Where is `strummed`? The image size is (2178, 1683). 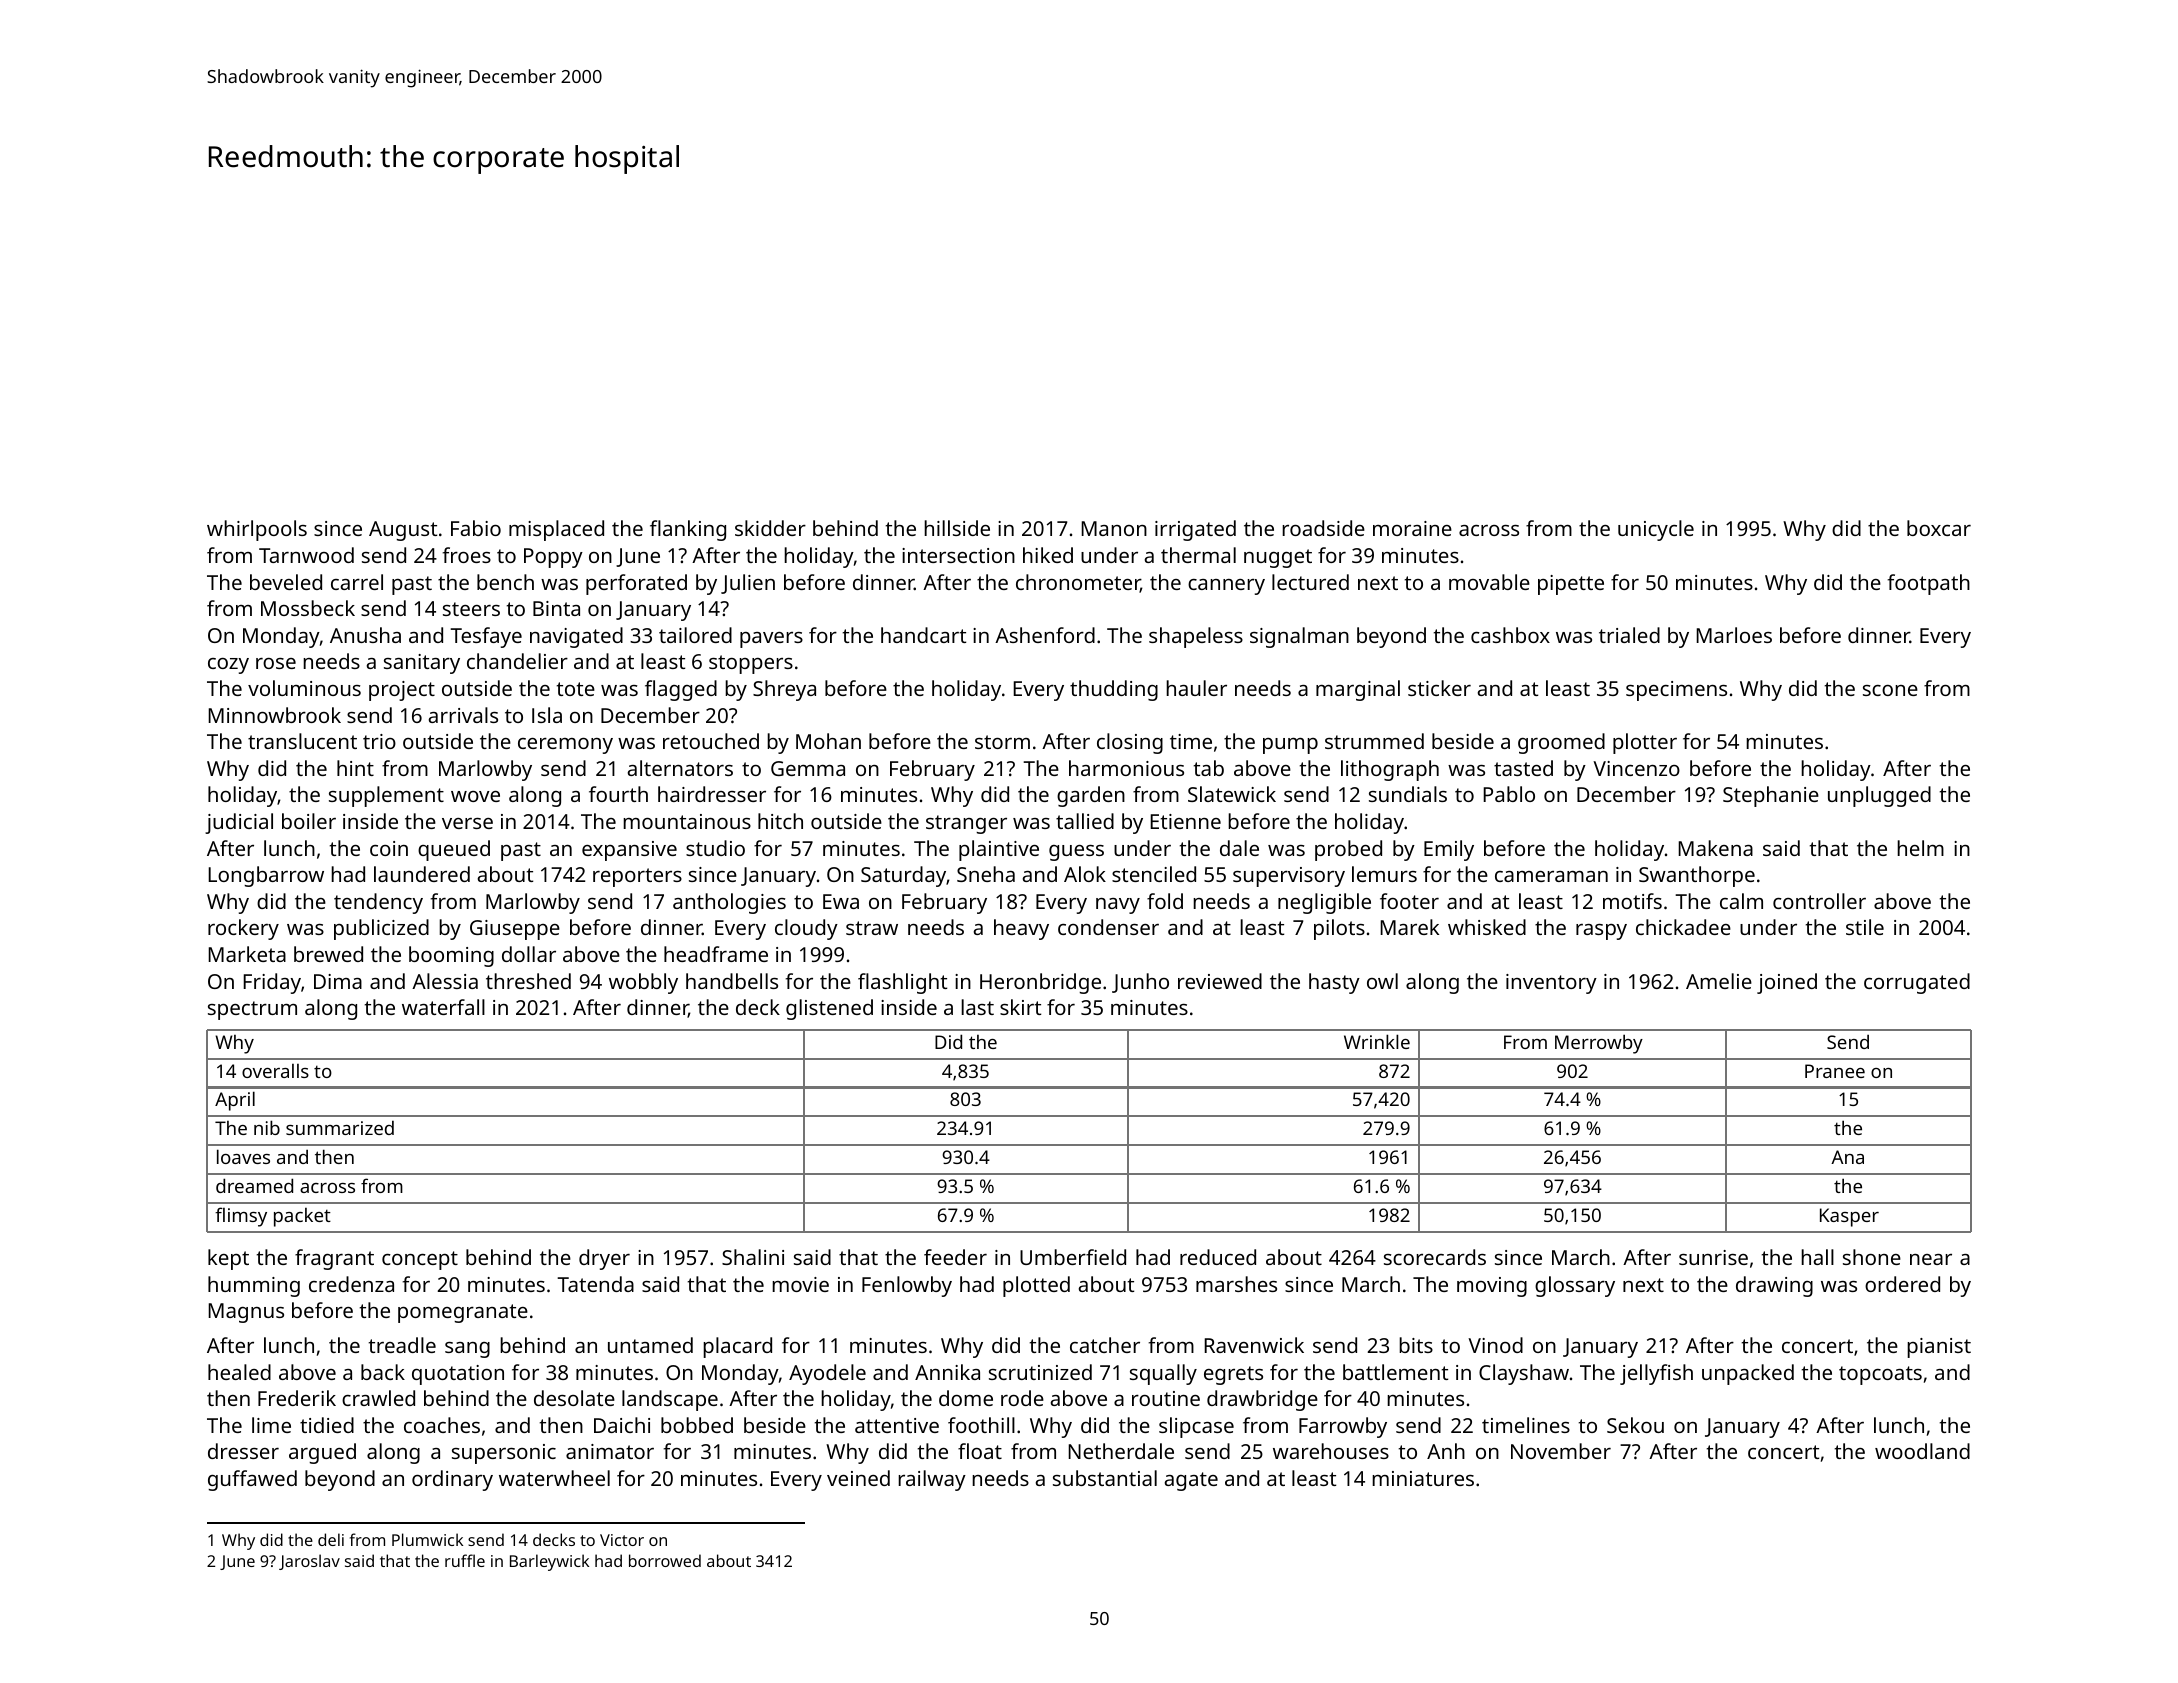 strummed is located at coordinates (1374, 741).
